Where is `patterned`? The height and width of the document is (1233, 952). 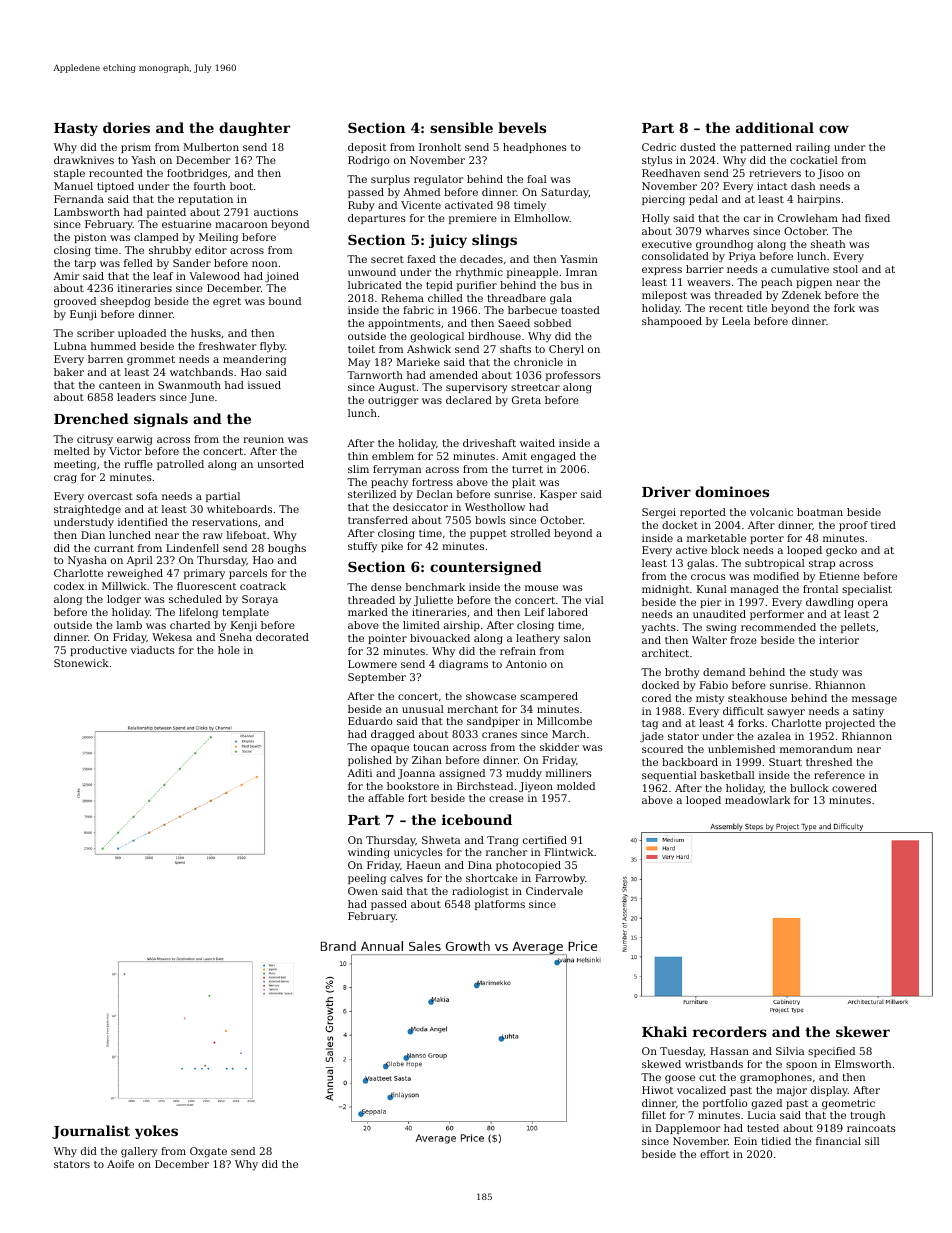 patterned is located at coordinates (766, 148).
